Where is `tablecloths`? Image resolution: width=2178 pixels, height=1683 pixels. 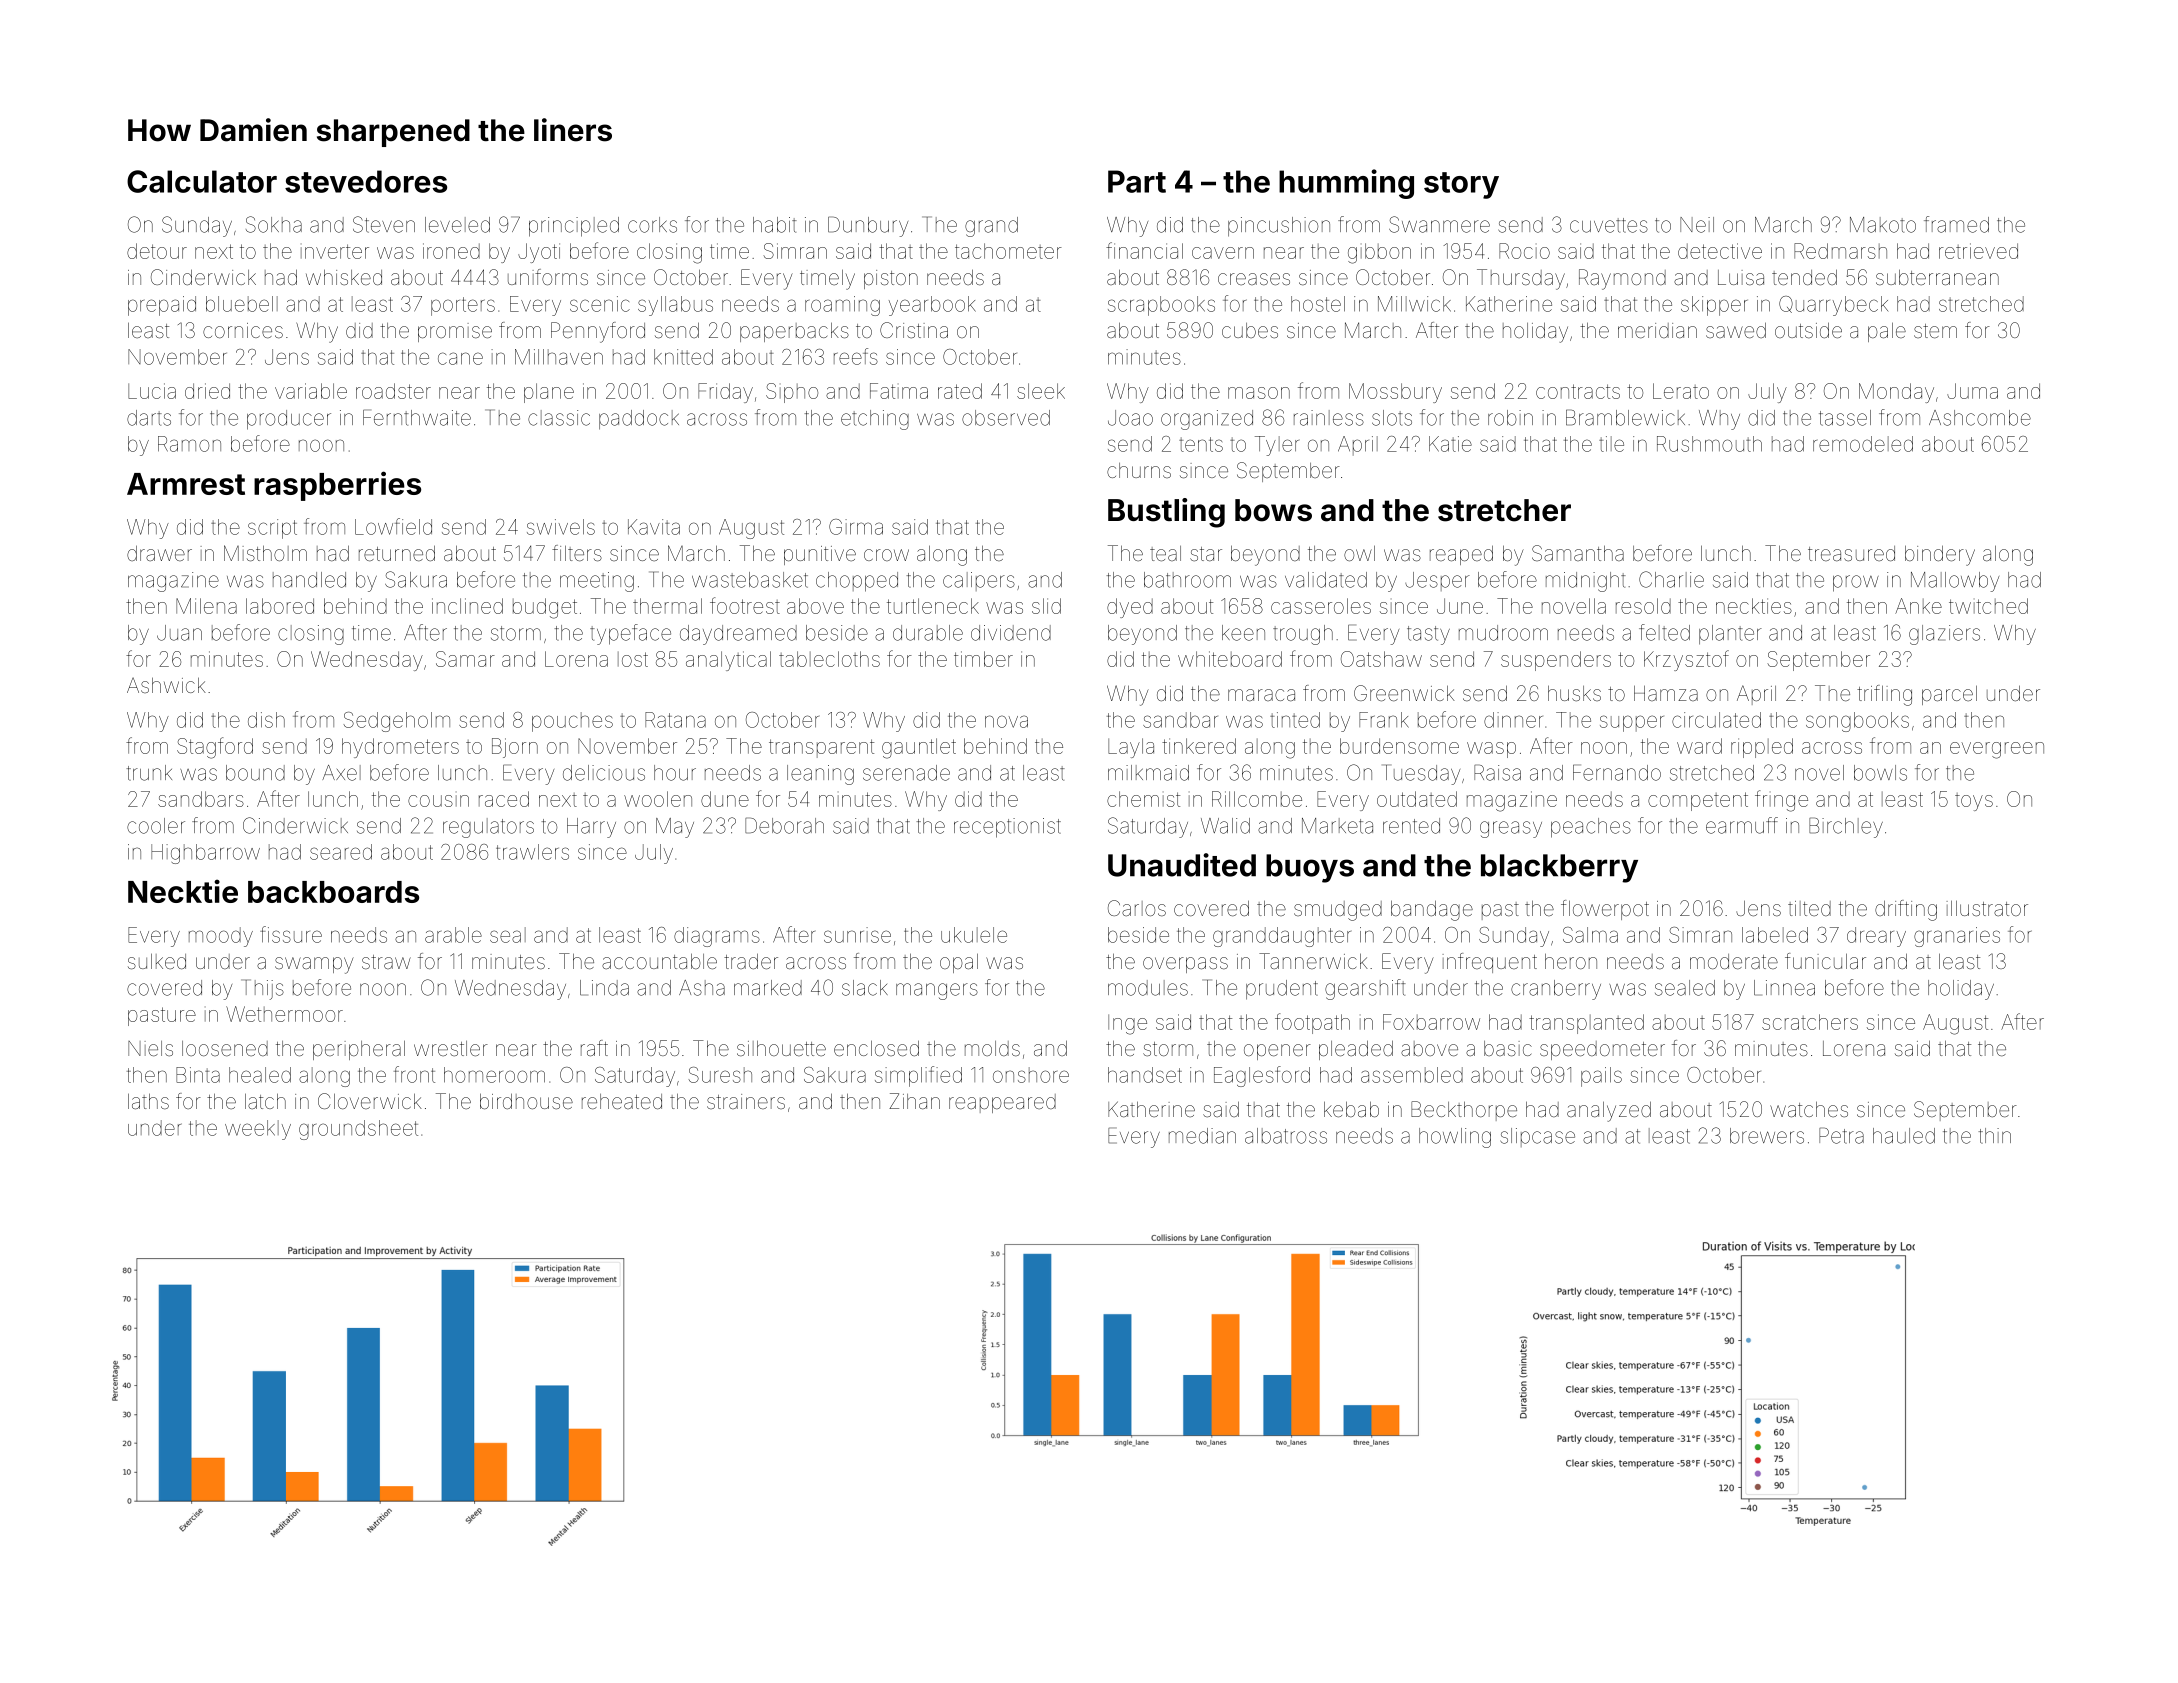
tablecloths is located at coordinates (829, 659).
